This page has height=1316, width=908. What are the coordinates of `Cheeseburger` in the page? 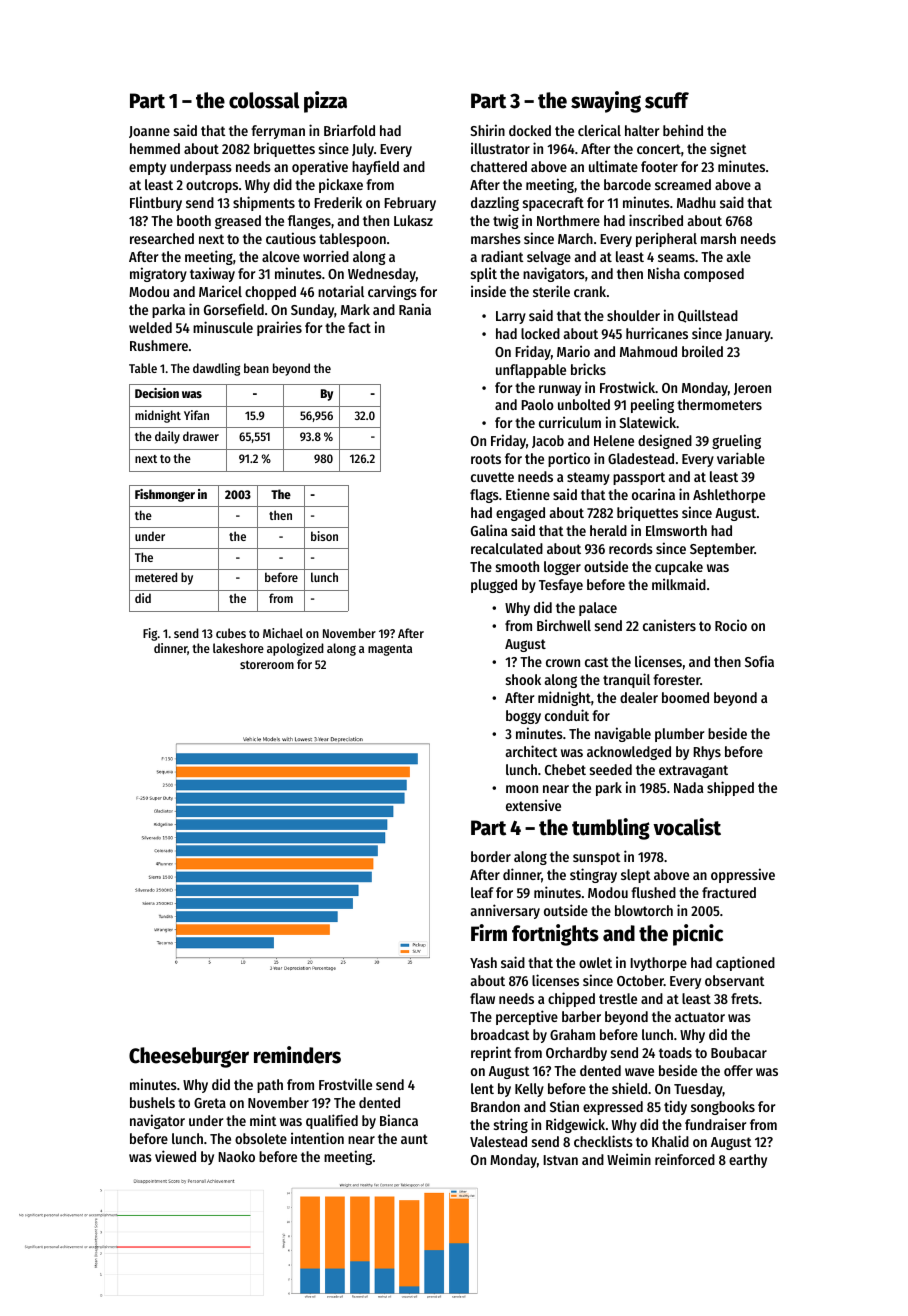 It's located at (189, 1057).
